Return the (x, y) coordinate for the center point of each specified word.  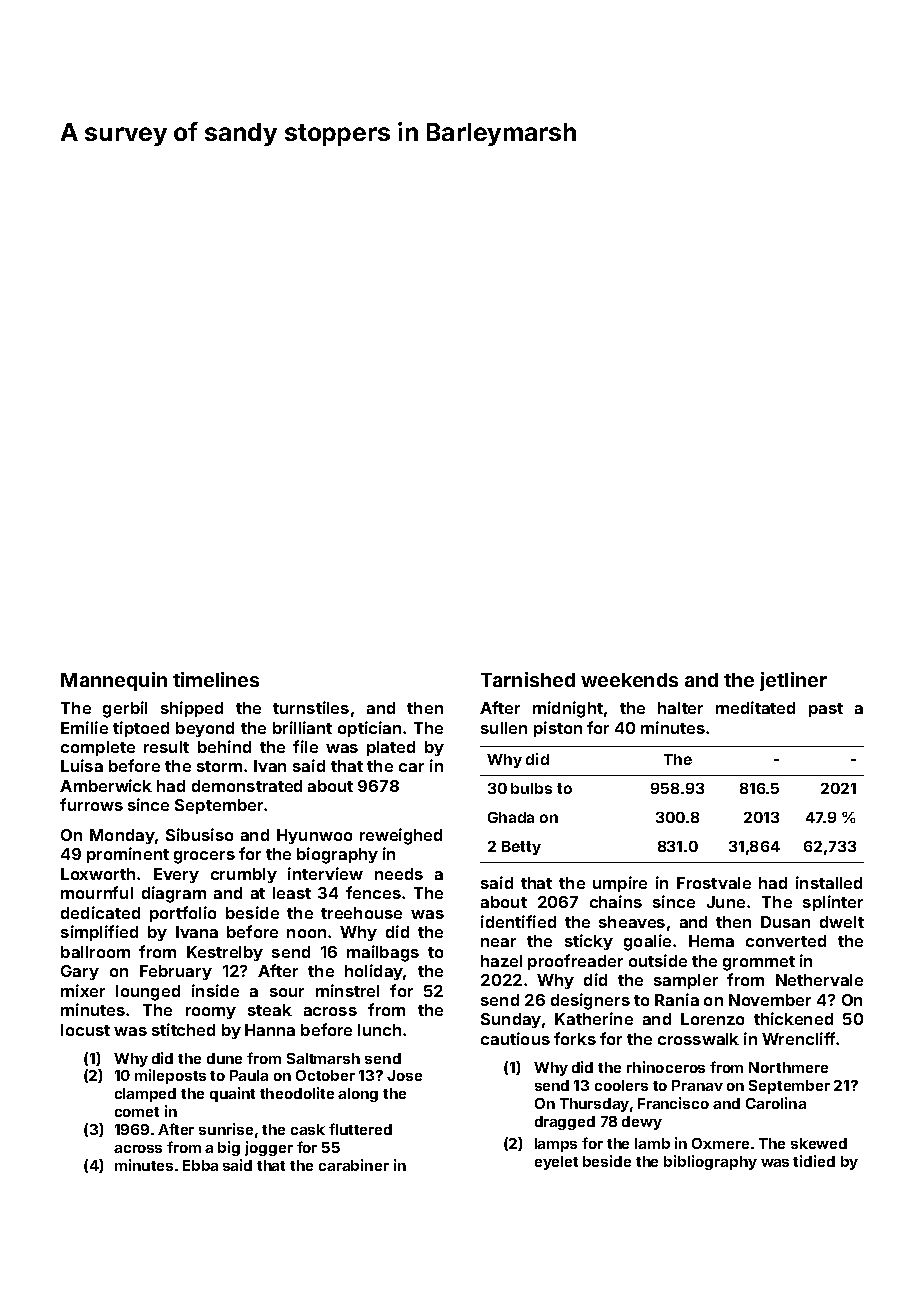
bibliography (710, 1162)
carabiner (354, 1165)
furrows (91, 804)
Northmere (788, 1067)
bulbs (531, 788)
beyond (205, 729)
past (826, 710)
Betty (521, 848)
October (325, 1075)
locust (85, 1030)
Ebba (200, 1165)
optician (369, 729)
